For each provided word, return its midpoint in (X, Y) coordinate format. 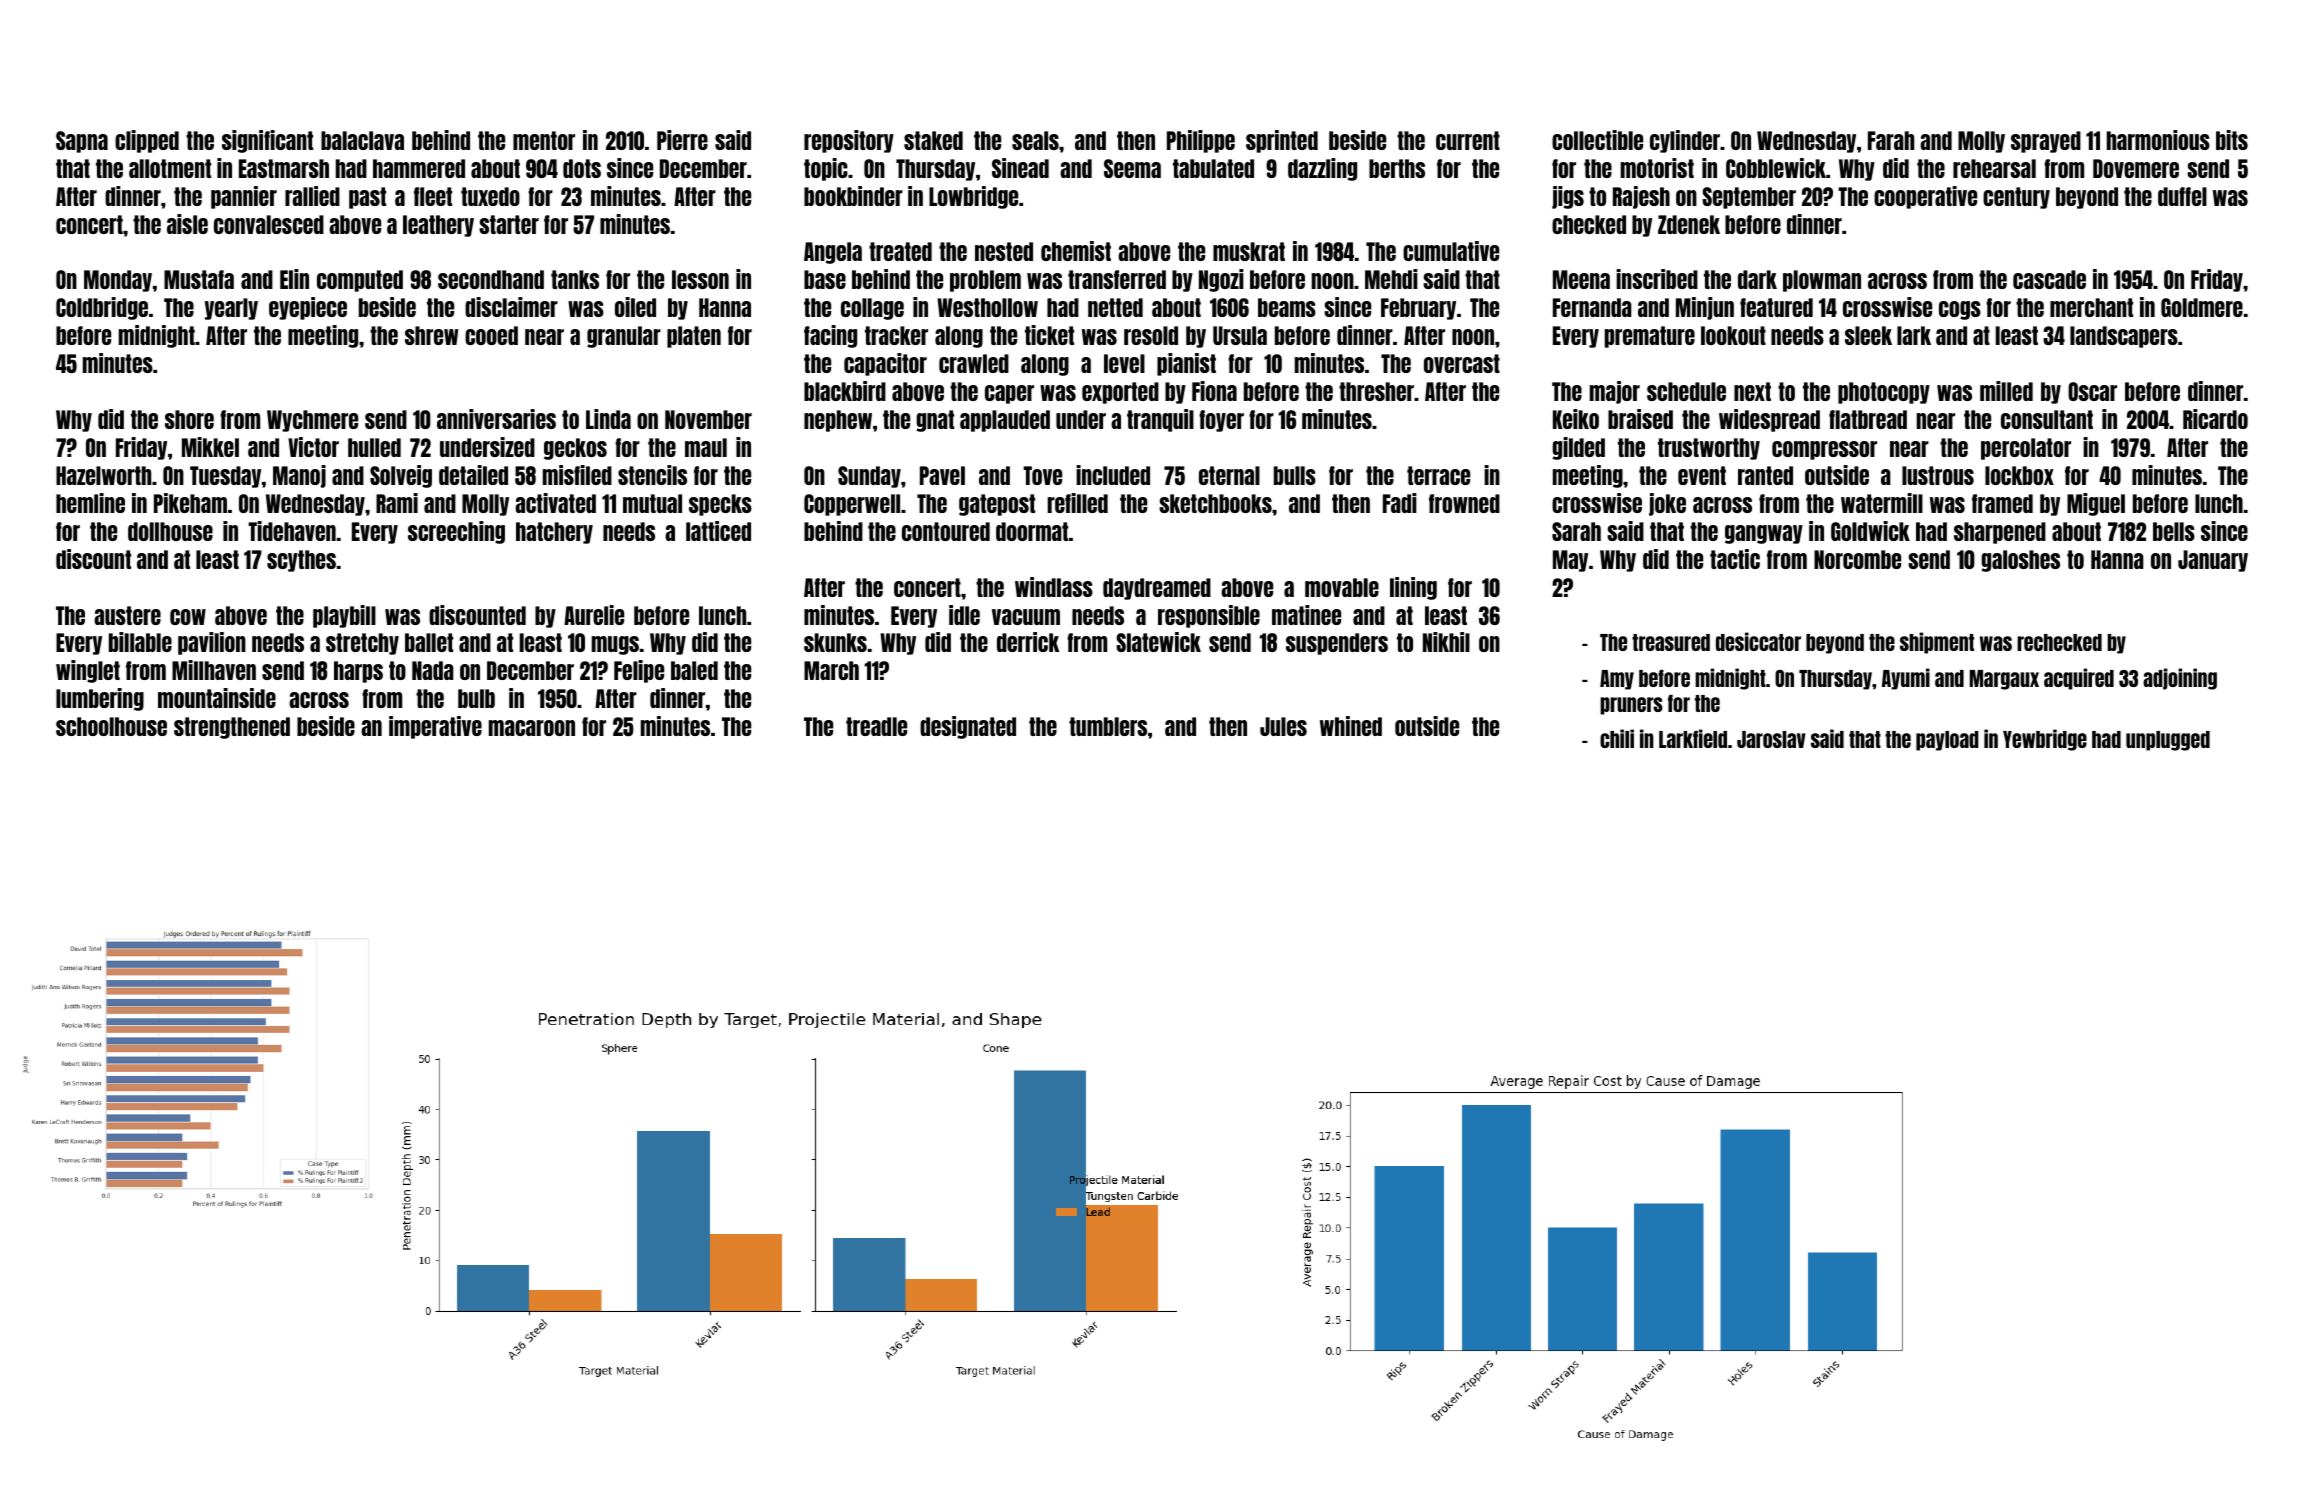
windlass (1054, 587)
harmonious (2158, 140)
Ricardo (2215, 419)
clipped (147, 141)
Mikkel (210, 447)
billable (140, 642)
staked (933, 140)
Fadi (1400, 503)
